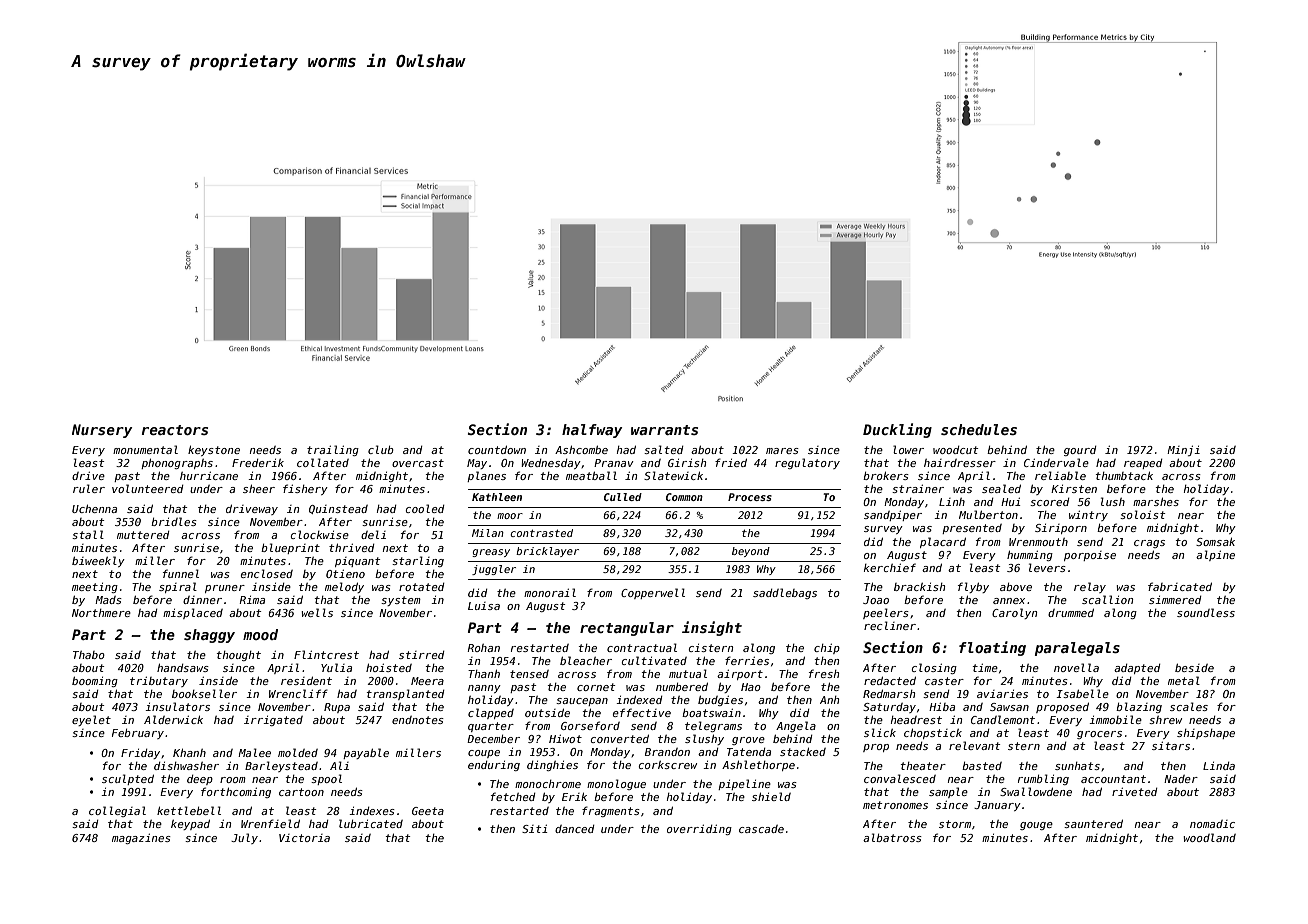 The height and width of the page is (924, 1308). I want to click on halfway, so click(592, 431).
